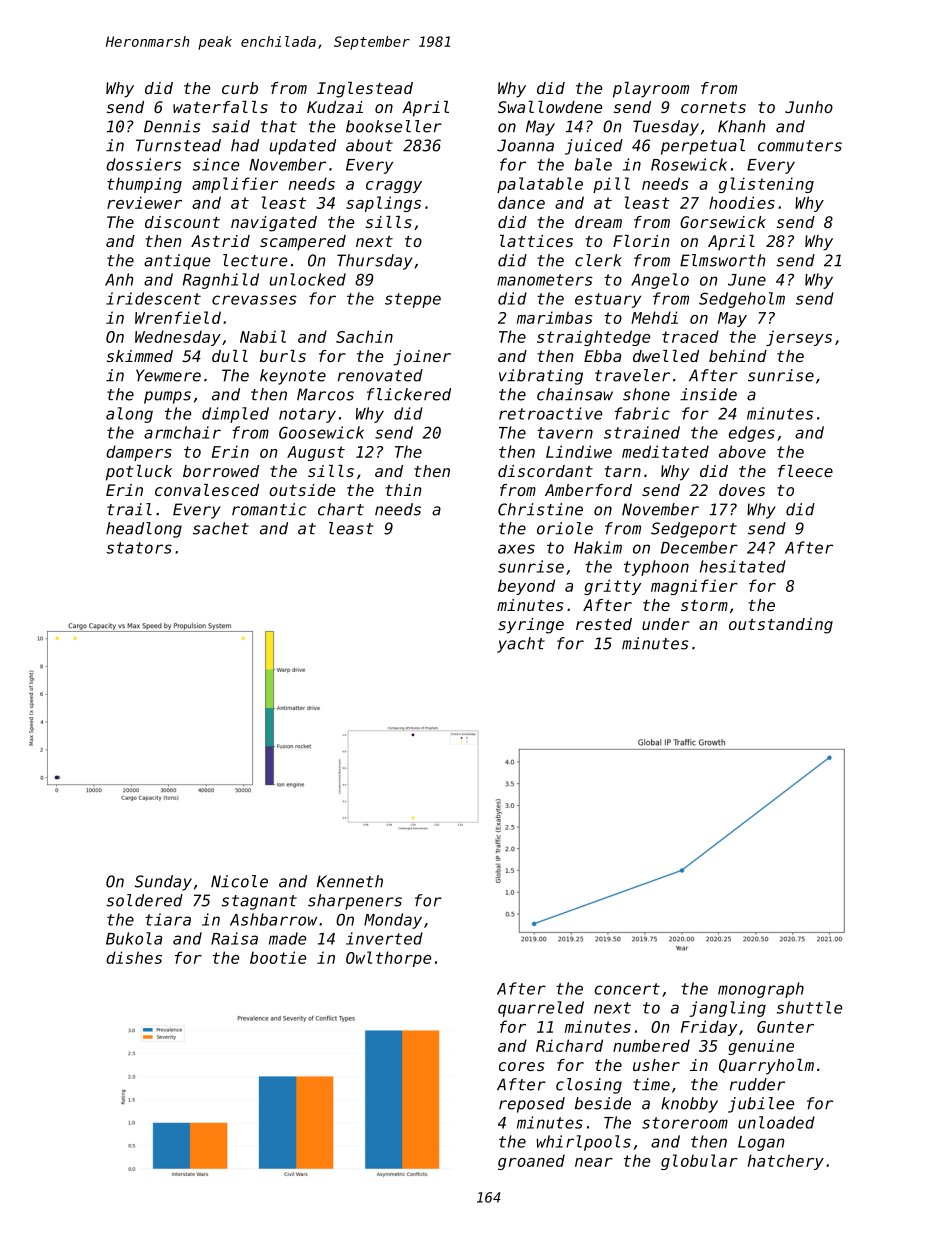  I want to click on Kudzai, so click(335, 107).
